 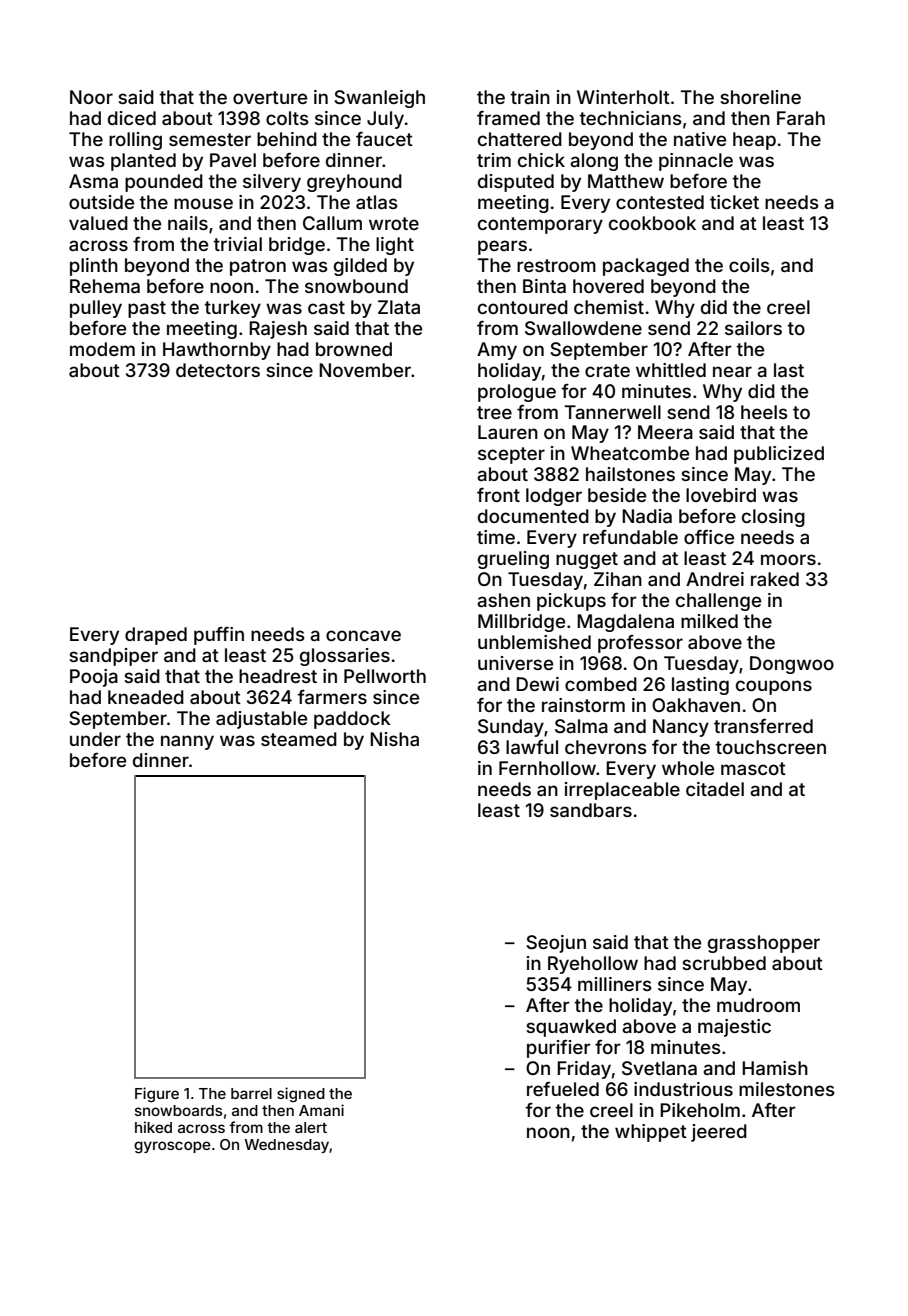 I want to click on November, so click(x=365, y=370).
